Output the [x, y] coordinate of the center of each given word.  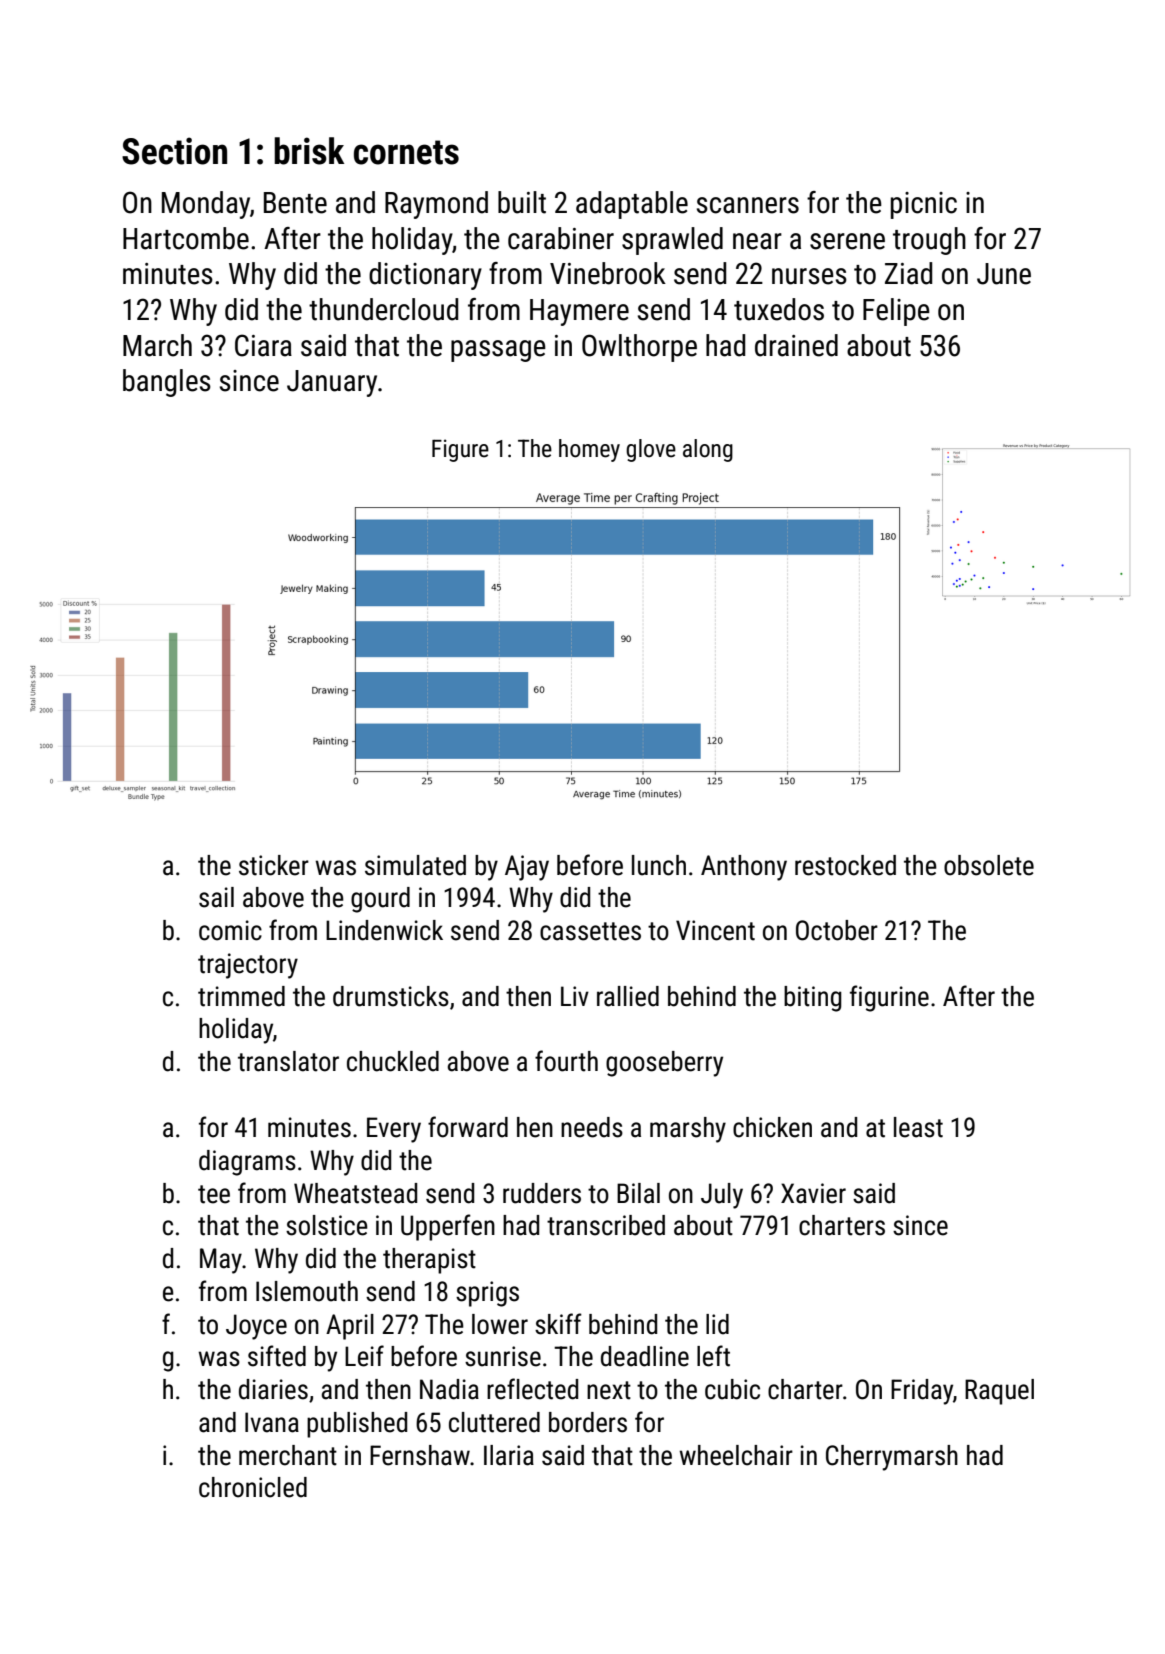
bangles [167, 383]
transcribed [606, 1225]
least [918, 1127]
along [708, 450]
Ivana [272, 1422]
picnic [924, 205]
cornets [406, 152]
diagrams [247, 1163]
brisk [309, 151]
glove [651, 450]
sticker [274, 865]
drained [796, 345]
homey [589, 450]
